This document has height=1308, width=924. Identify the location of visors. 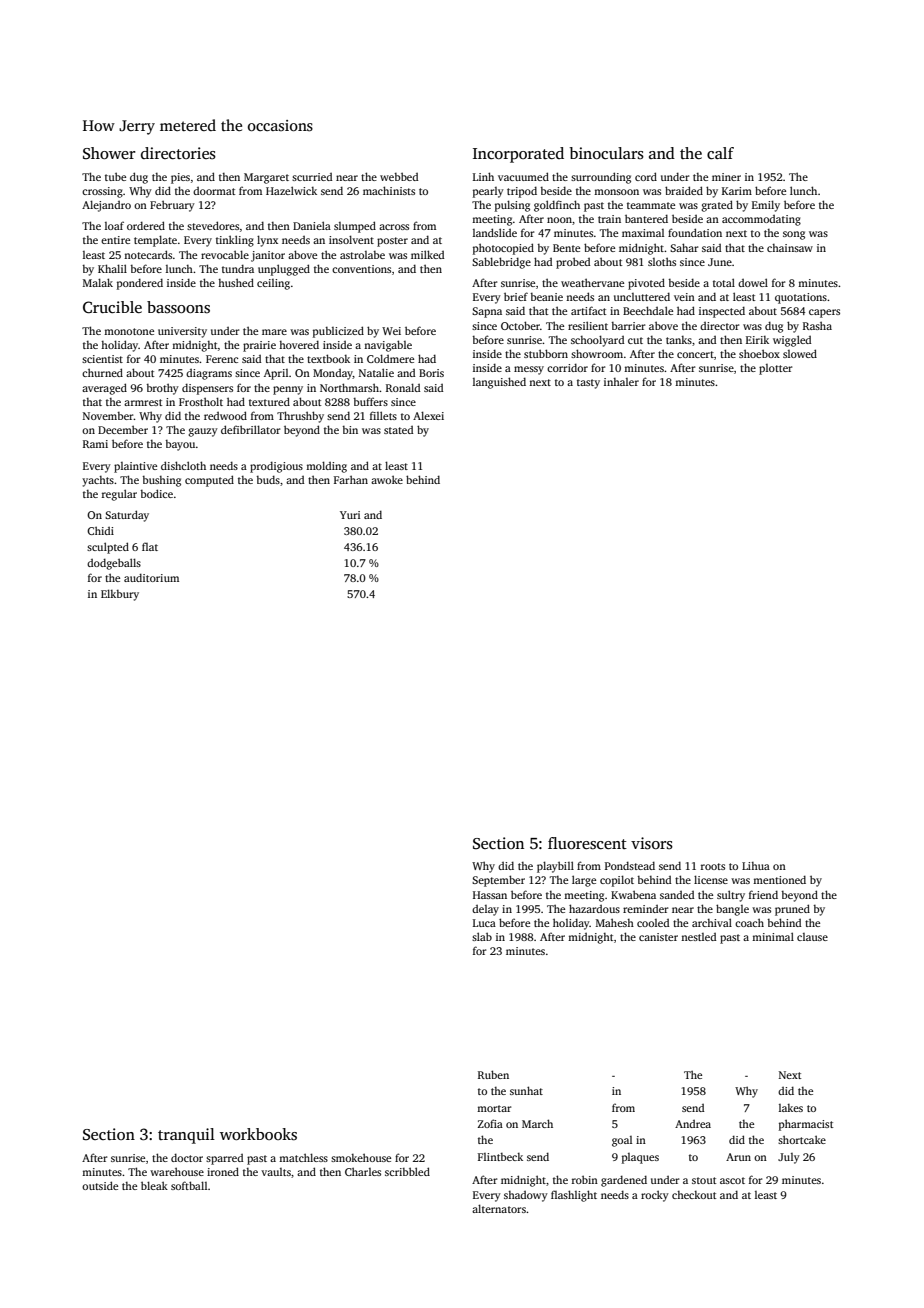
(652, 843).
